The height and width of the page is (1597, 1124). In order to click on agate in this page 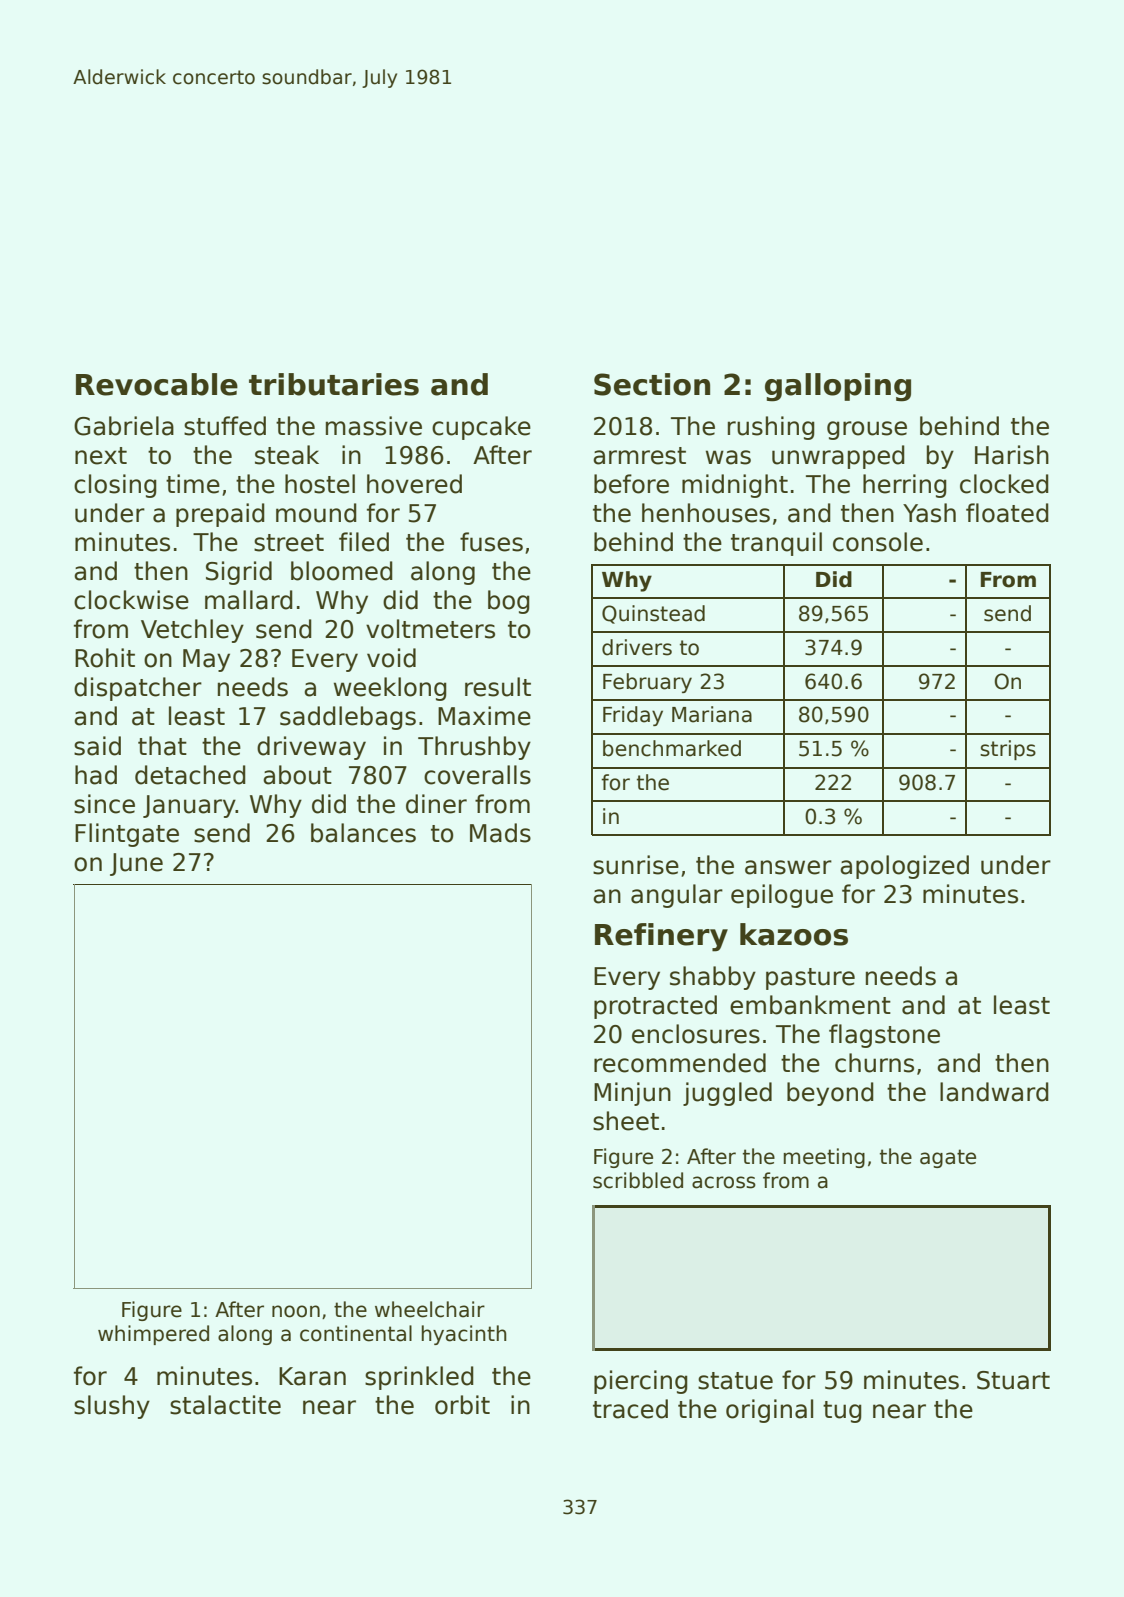, I will do `click(948, 1158)`.
